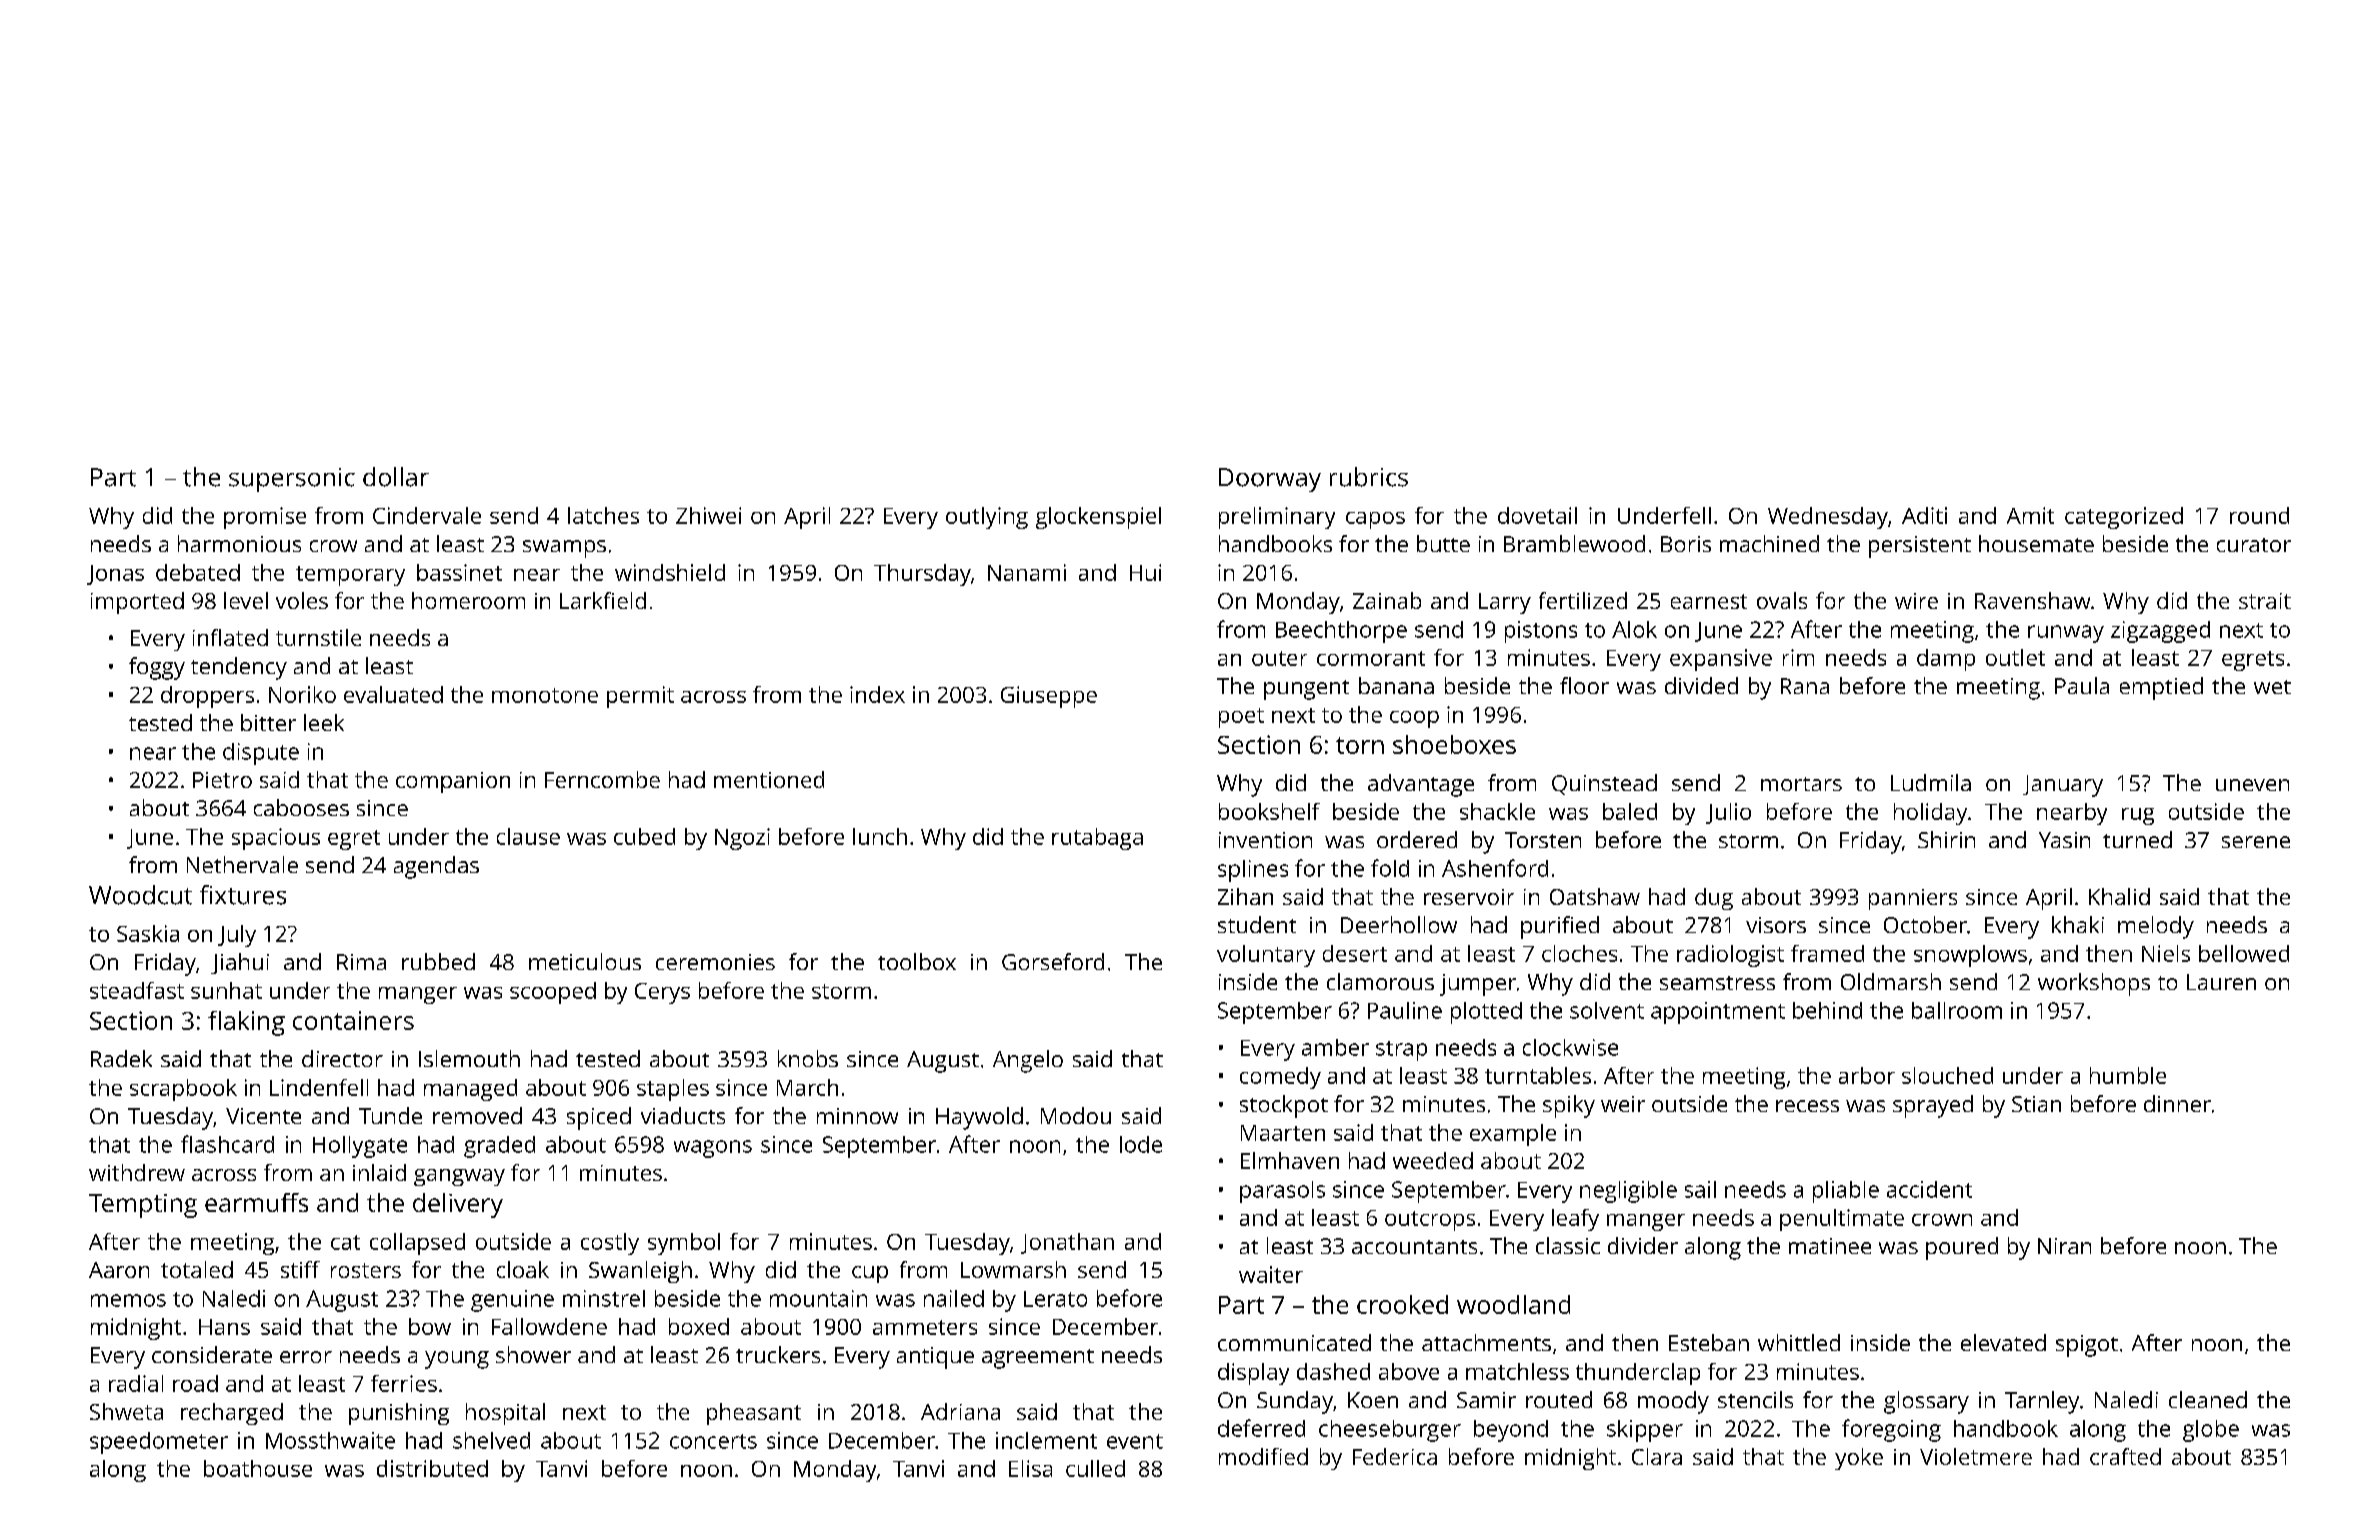  What do you see at coordinates (491, 1440) in the page?
I see `shelved` at bounding box center [491, 1440].
